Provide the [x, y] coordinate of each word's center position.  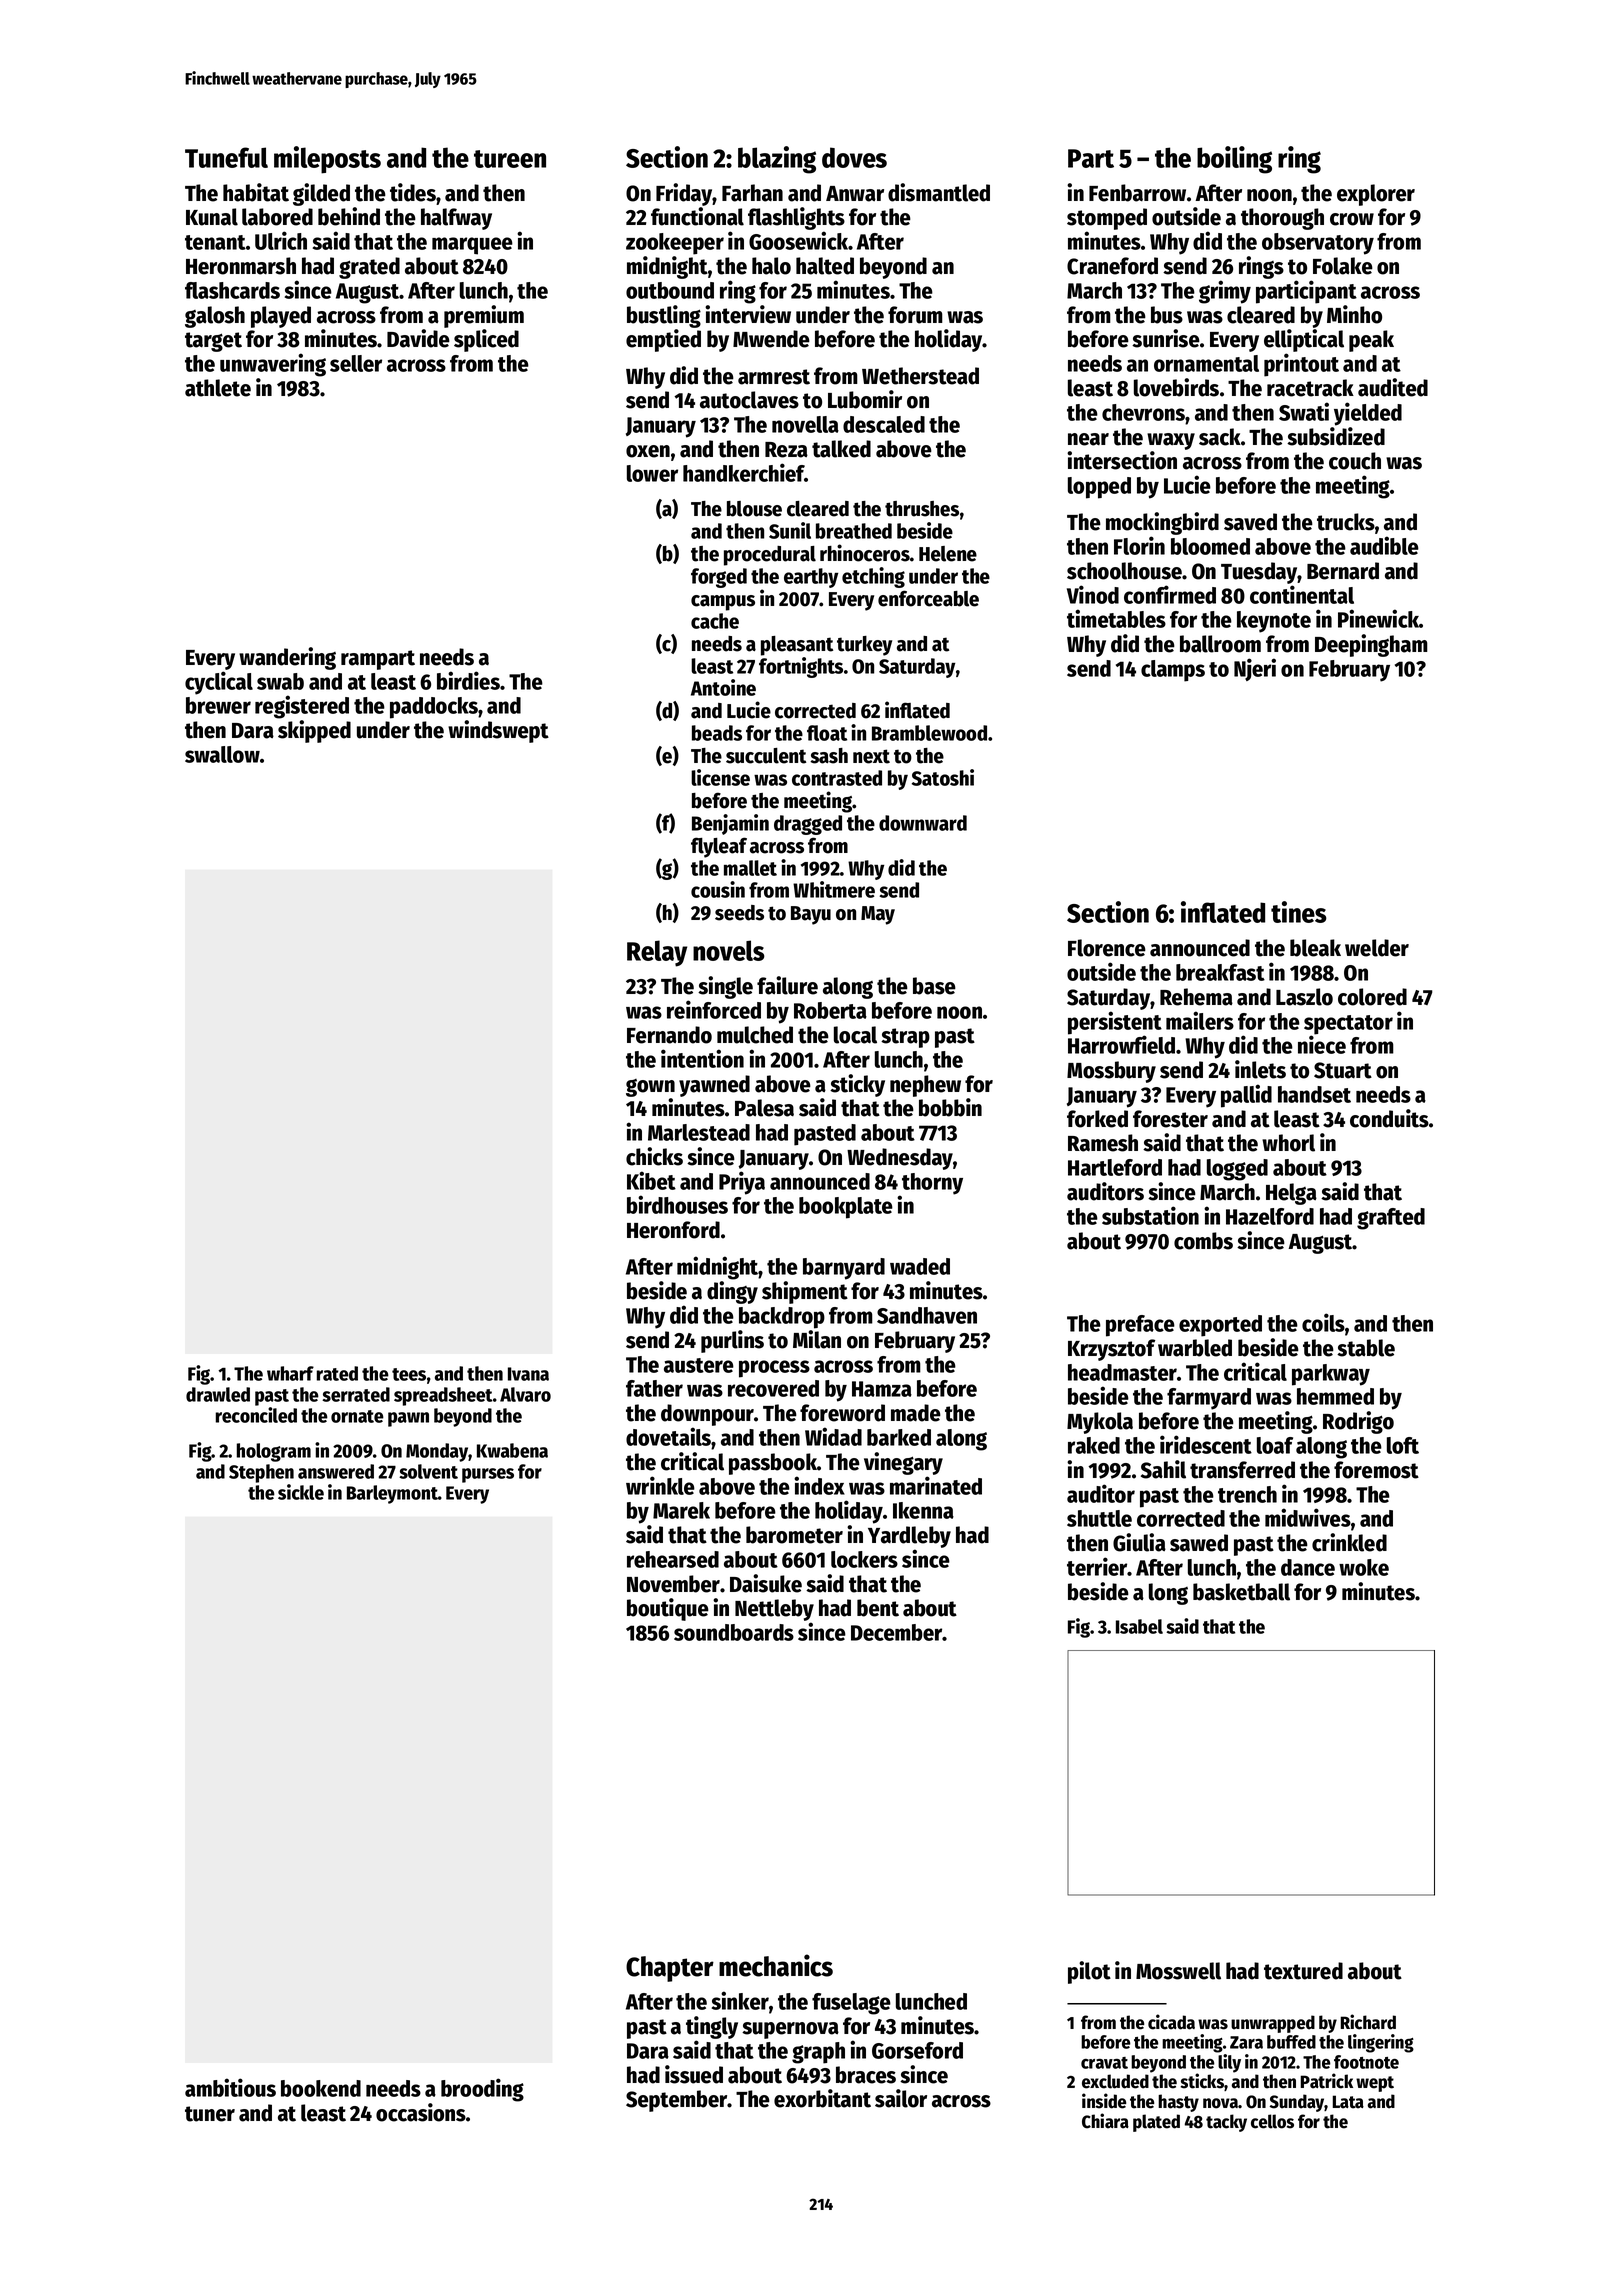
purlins [732, 1341]
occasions [421, 2112]
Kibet [651, 1180]
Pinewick [1378, 618]
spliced [486, 340]
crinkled [1349, 1542]
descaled [884, 424]
